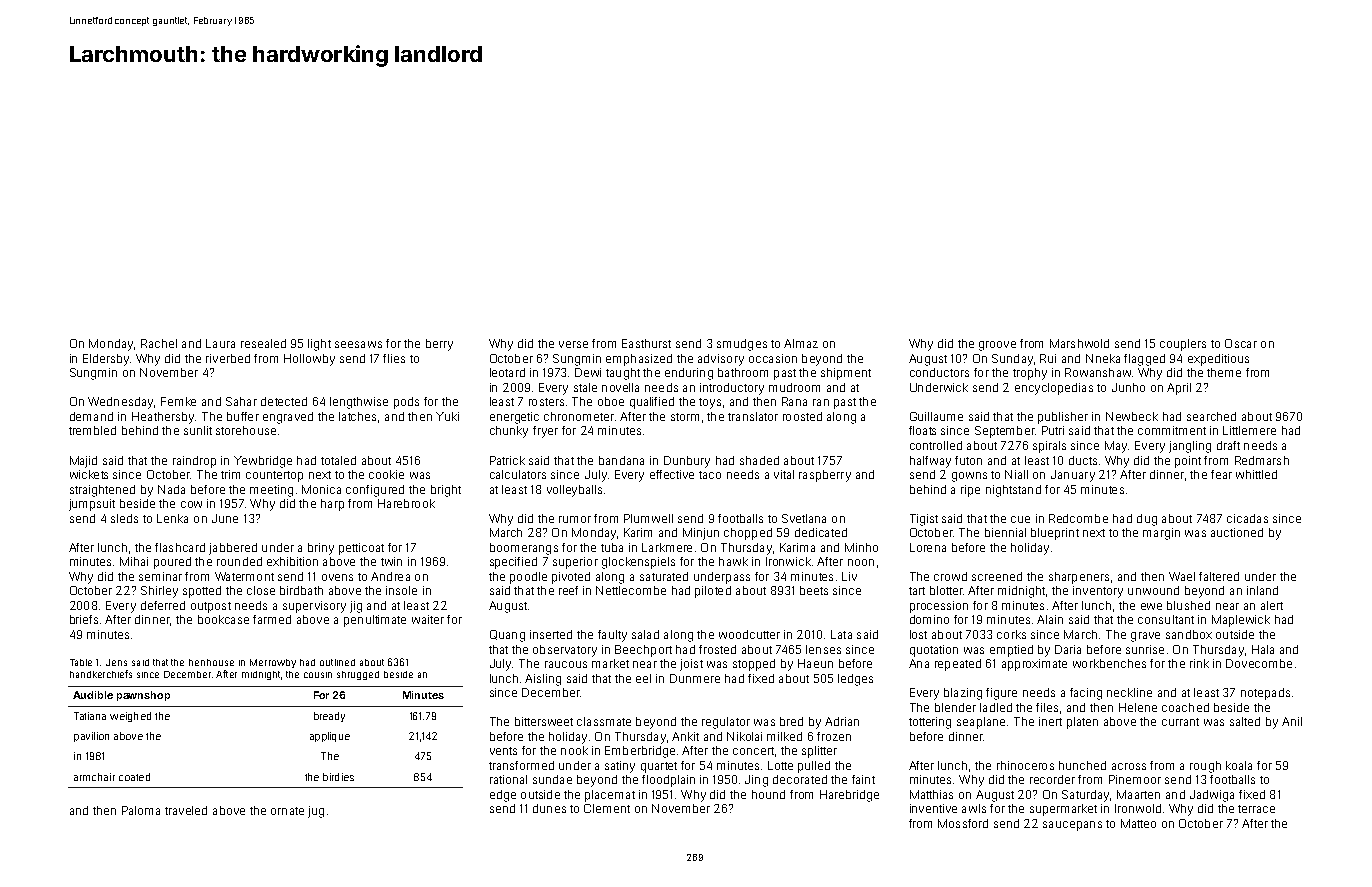 This document has width=1372, height=887. What do you see at coordinates (1182, 576) in the document?
I see `Wael` at bounding box center [1182, 576].
